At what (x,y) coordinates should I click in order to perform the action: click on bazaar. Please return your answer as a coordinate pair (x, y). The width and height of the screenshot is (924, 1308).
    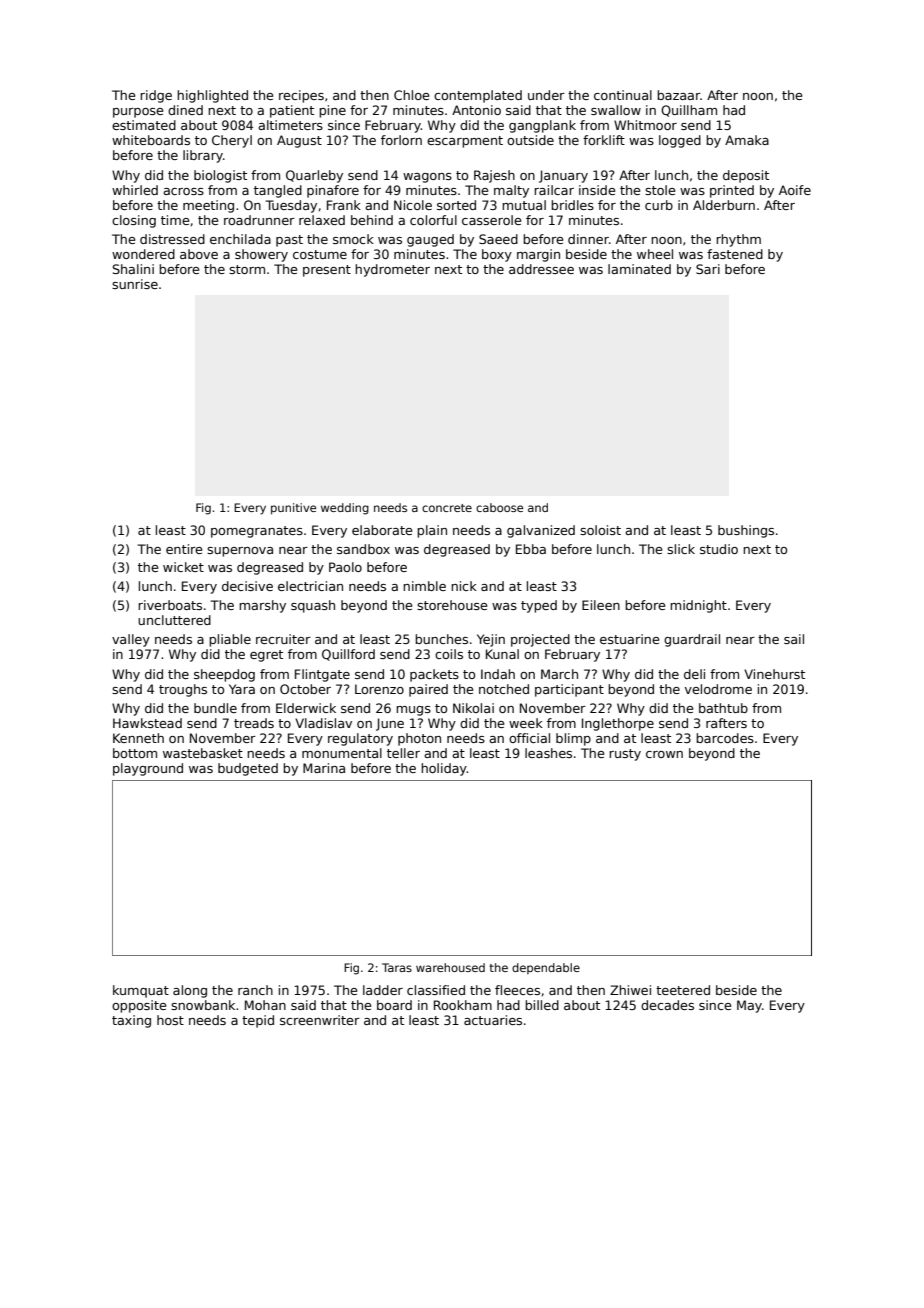
    Looking at the image, I should click on (679, 95).
